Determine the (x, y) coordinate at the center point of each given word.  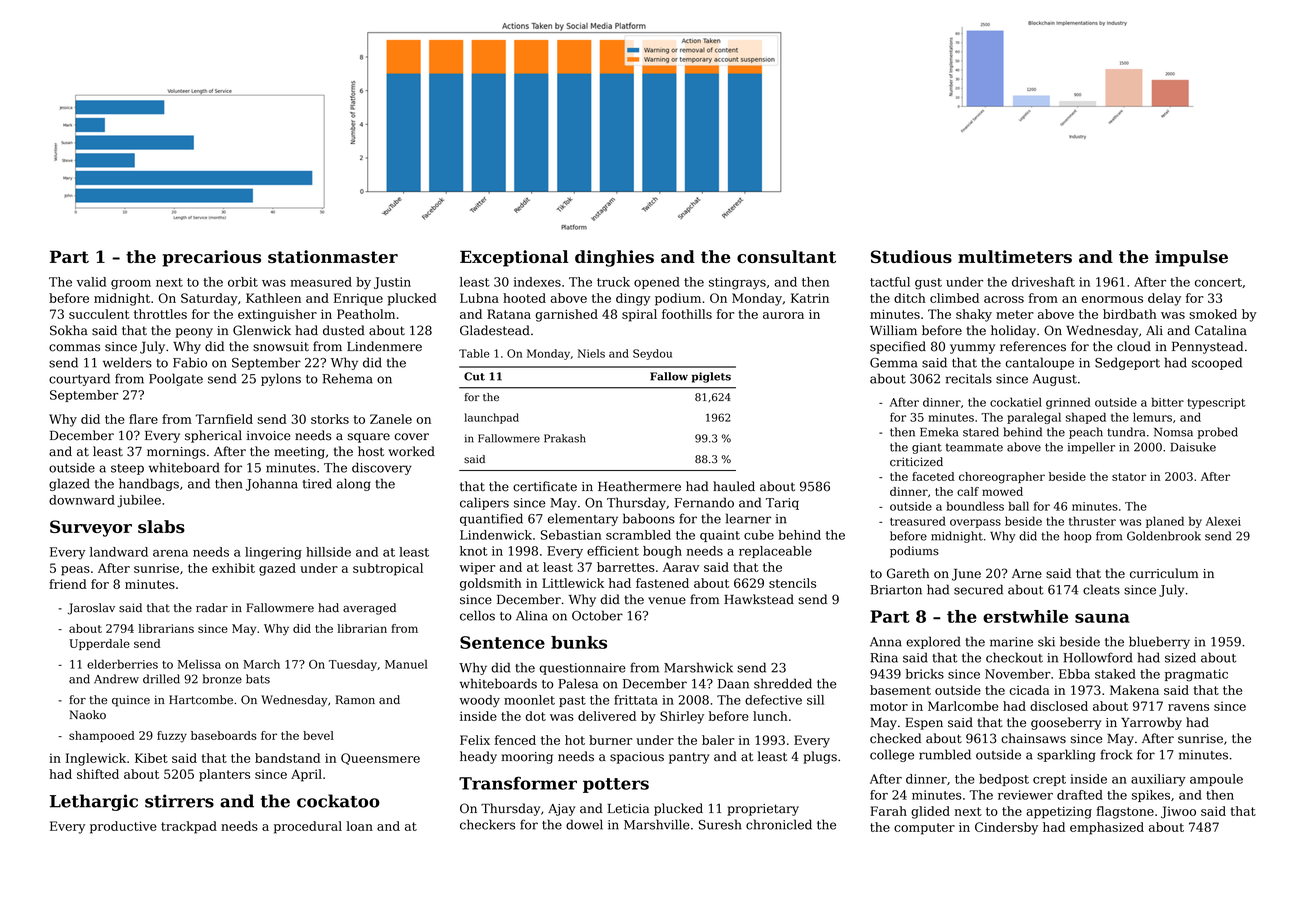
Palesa (578, 683)
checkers (487, 824)
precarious (211, 258)
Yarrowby (1151, 723)
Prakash (565, 438)
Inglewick (96, 759)
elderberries (122, 664)
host (371, 451)
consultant (786, 256)
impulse (1191, 258)
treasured (918, 521)
